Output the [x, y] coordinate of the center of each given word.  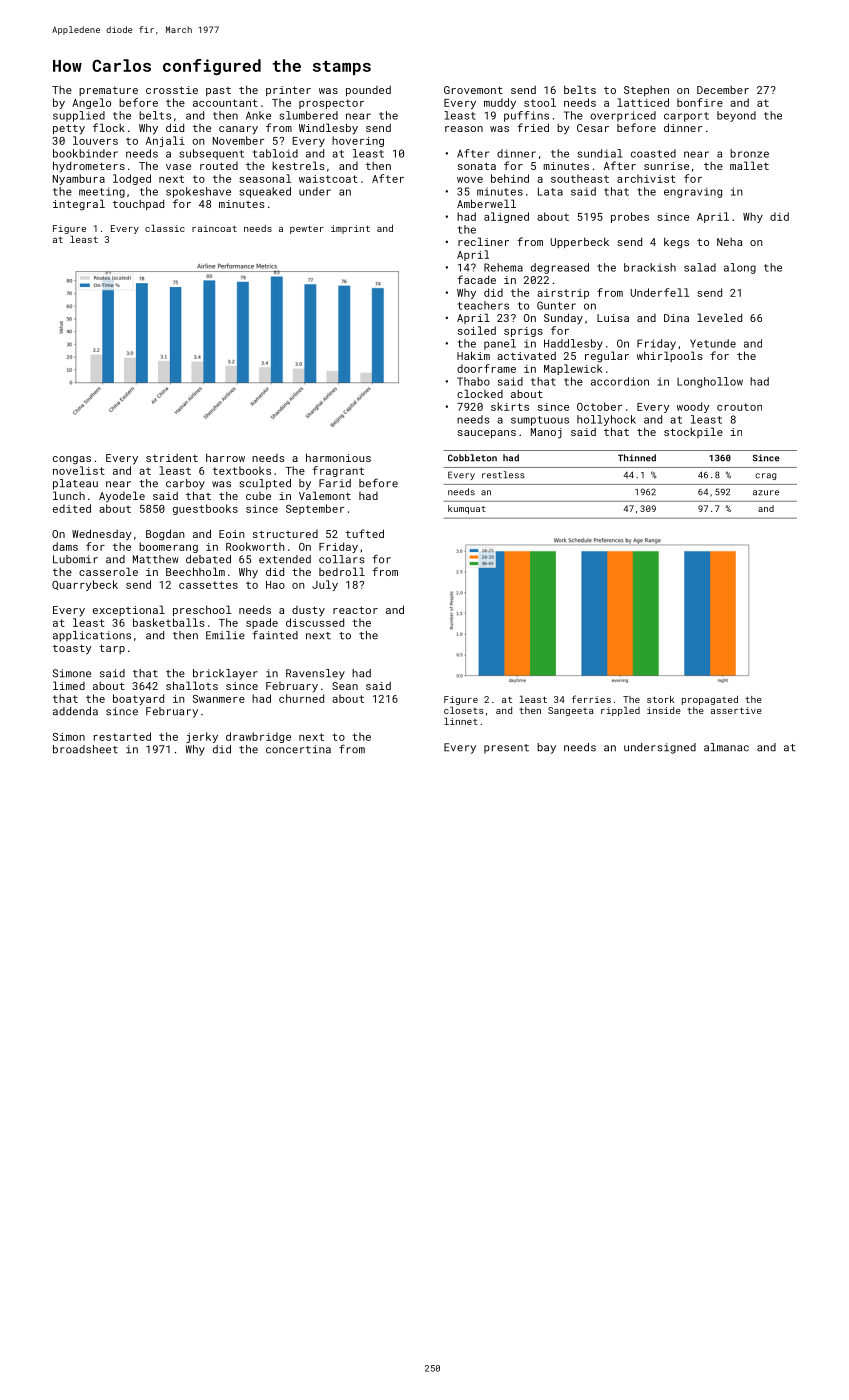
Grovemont [473, 90]
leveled [719, 317]
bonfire [700, 102]
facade [476, 279]
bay [546, 748]
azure [766, 493]
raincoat [214, 228]
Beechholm [195, 571]
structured [285, 534]
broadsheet [85, 749]
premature [108, 91]
